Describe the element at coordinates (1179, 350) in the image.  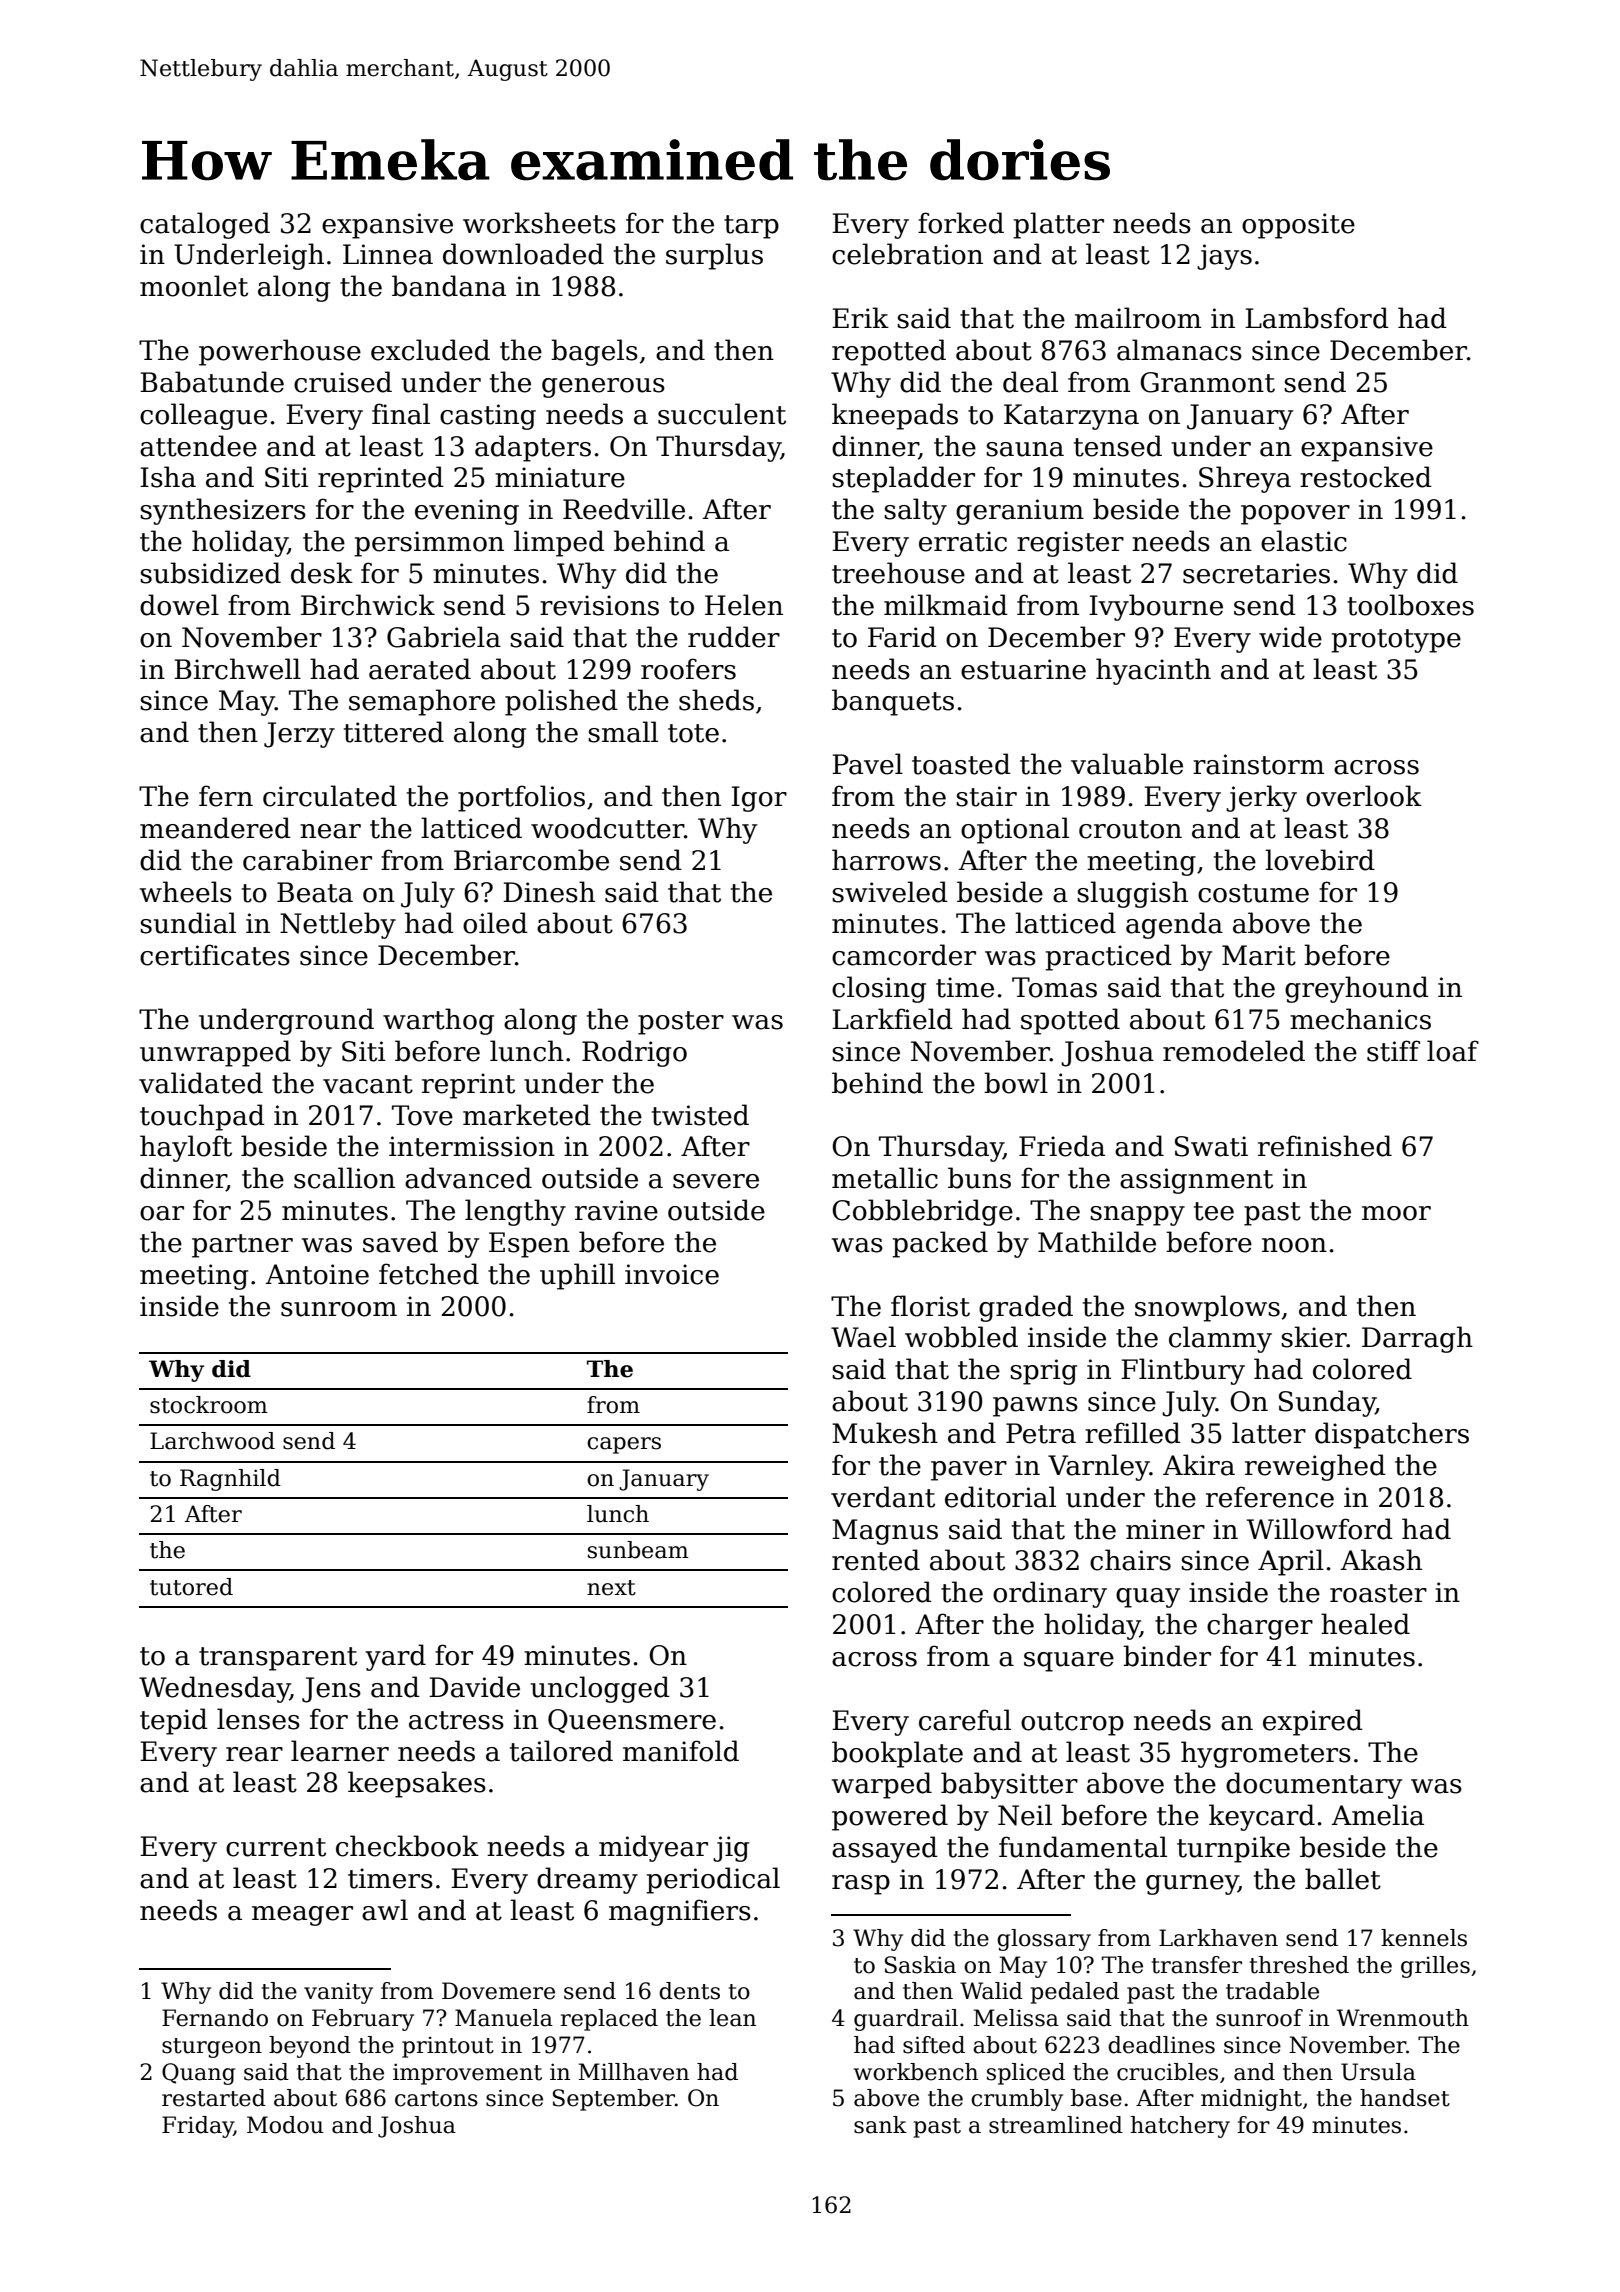
I see `almanacs` at that location.
